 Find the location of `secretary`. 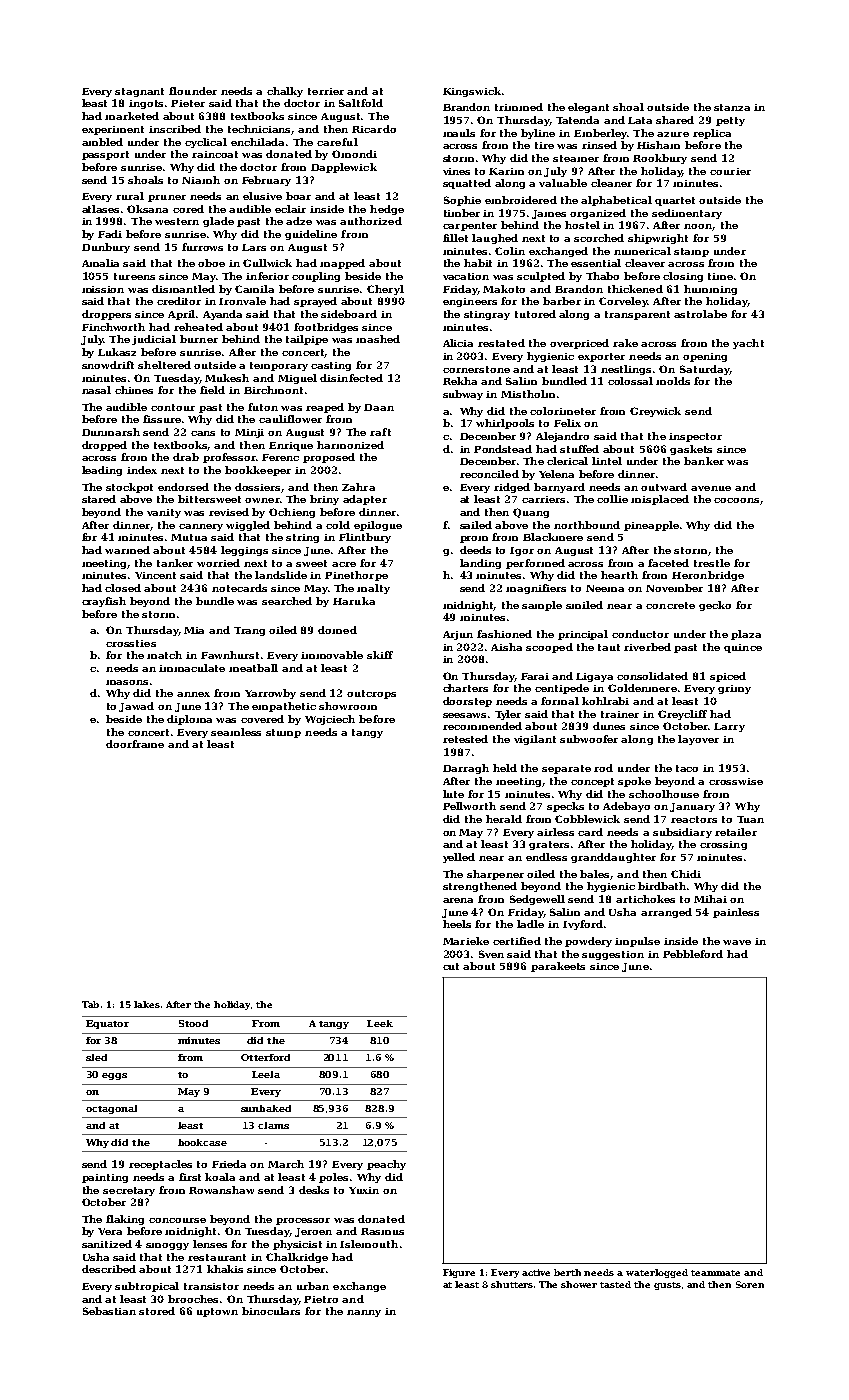

secretary is located at coordinates (129, 1191).
